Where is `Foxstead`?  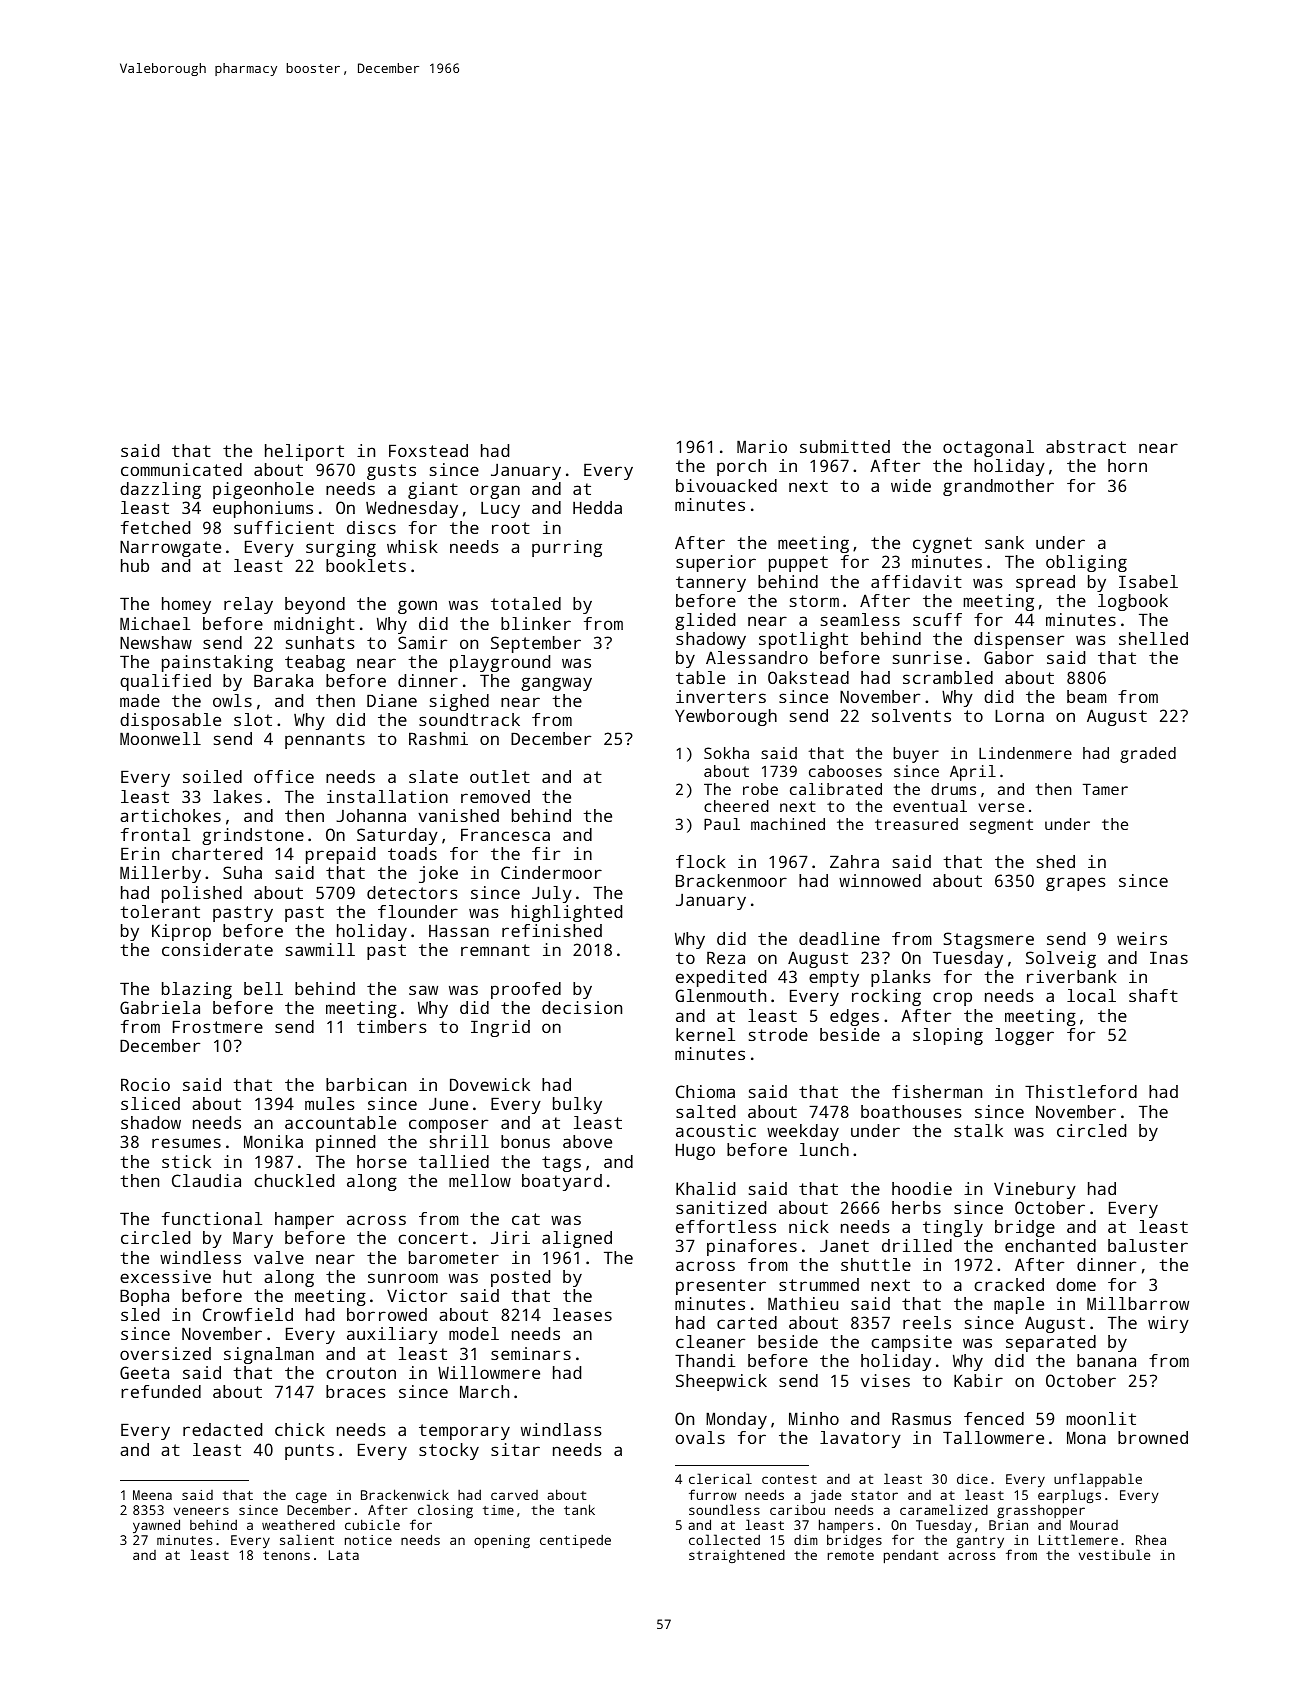
Foxstead is located at coordinates (428, 450).
